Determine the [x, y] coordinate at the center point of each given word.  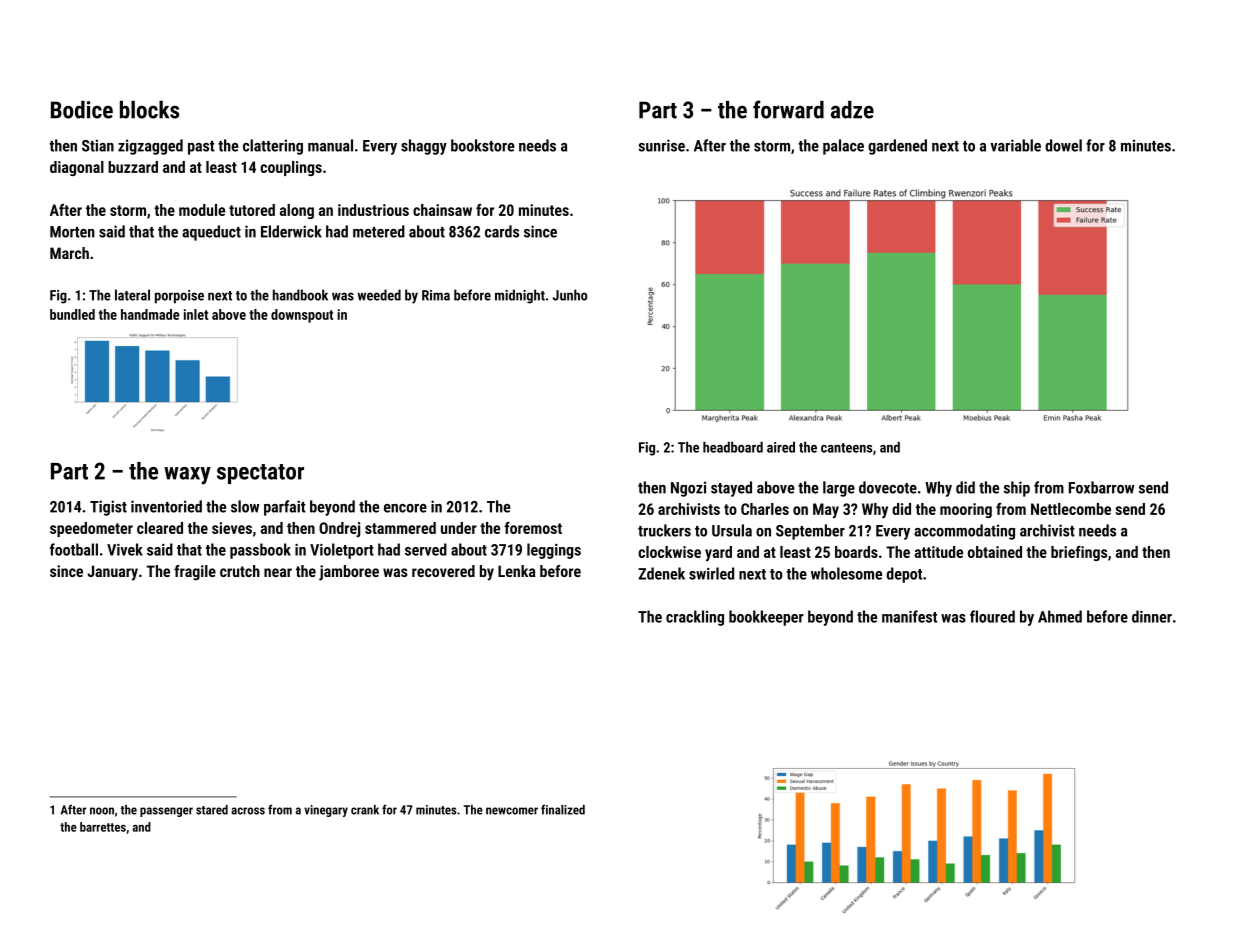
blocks [149, 110]
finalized [563, 809]
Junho [570, 295]
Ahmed [1060, 616]
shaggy [424, 147]
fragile [195, 573]
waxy [187, 476]
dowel [1063, 145]
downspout [302, 316]
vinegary [326, 811]
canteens [846, 448]
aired [781, 447]
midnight [520, 296]
